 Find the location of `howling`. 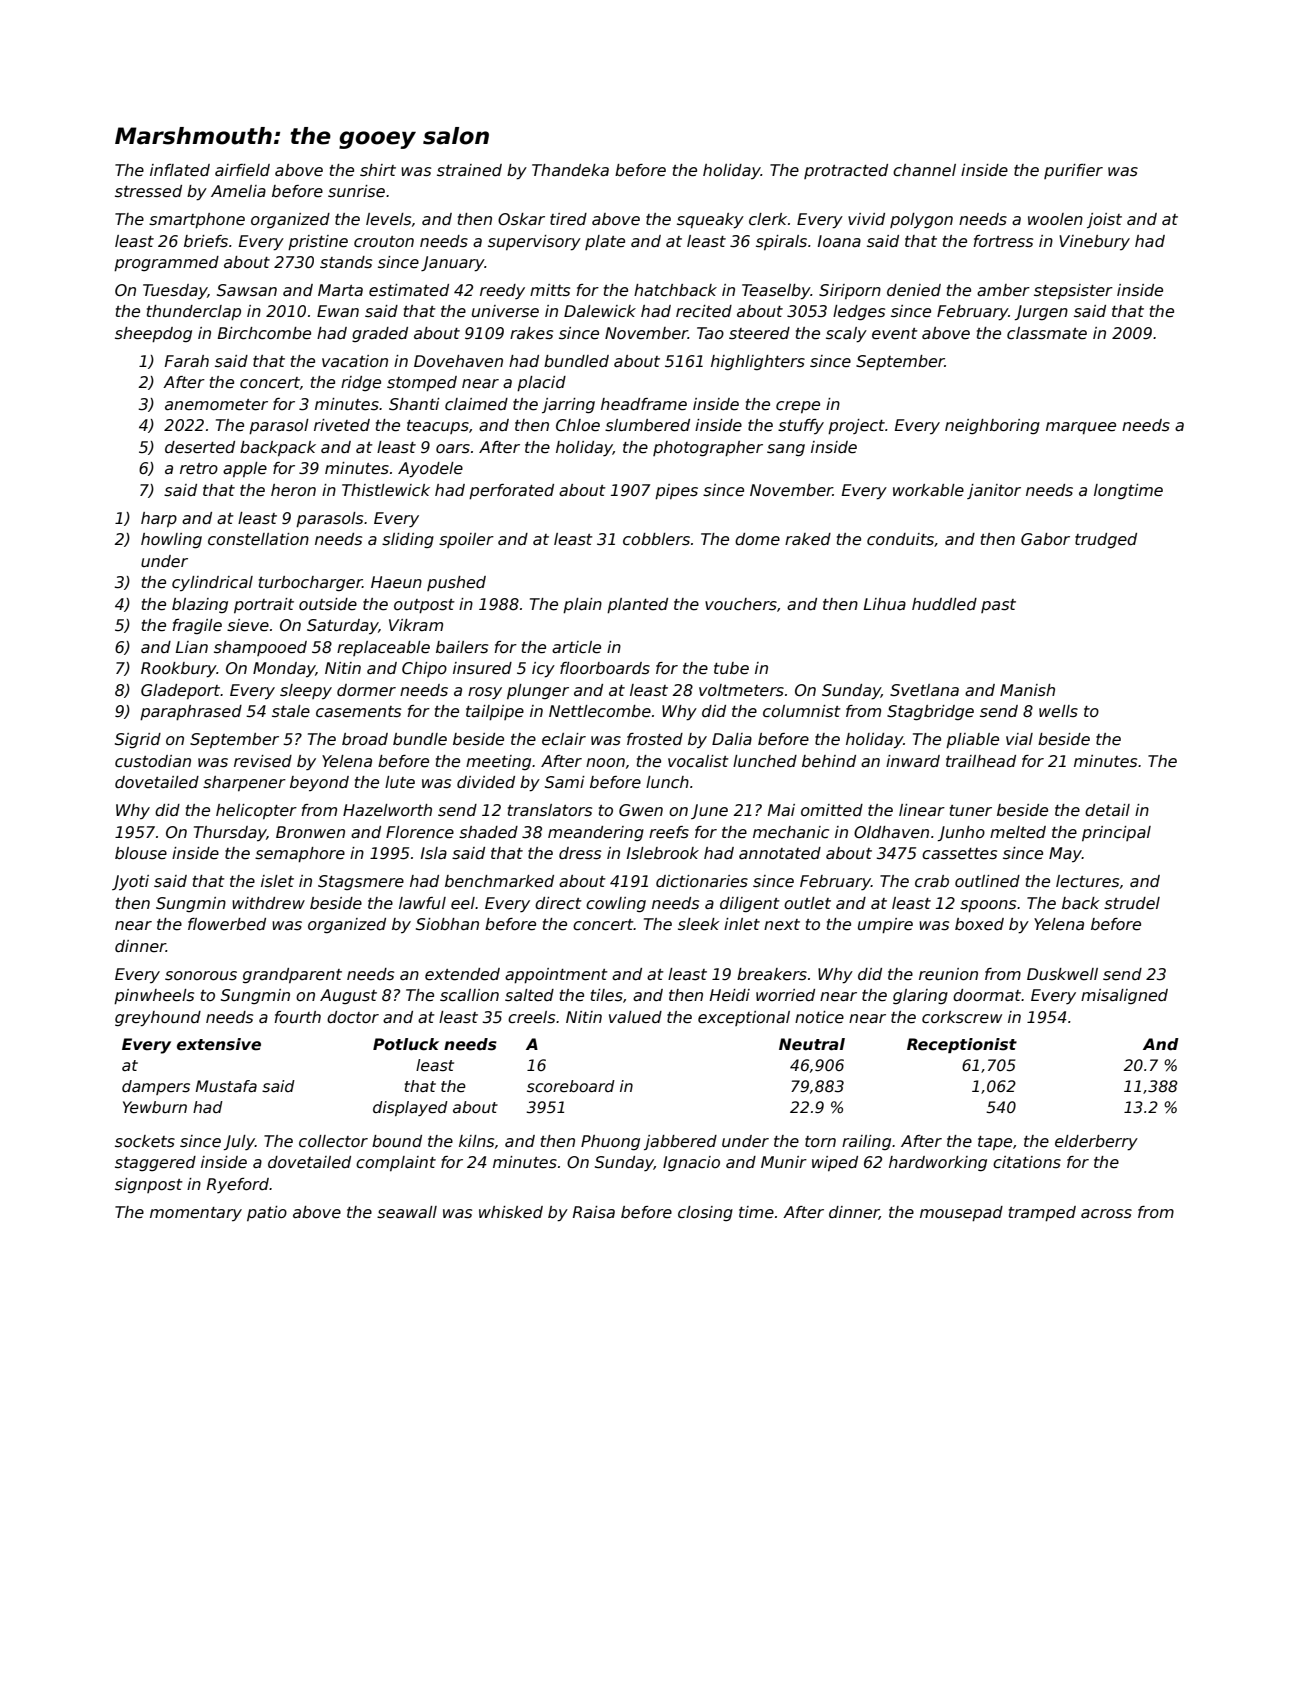

howling is located at coordinates (171, 540).
